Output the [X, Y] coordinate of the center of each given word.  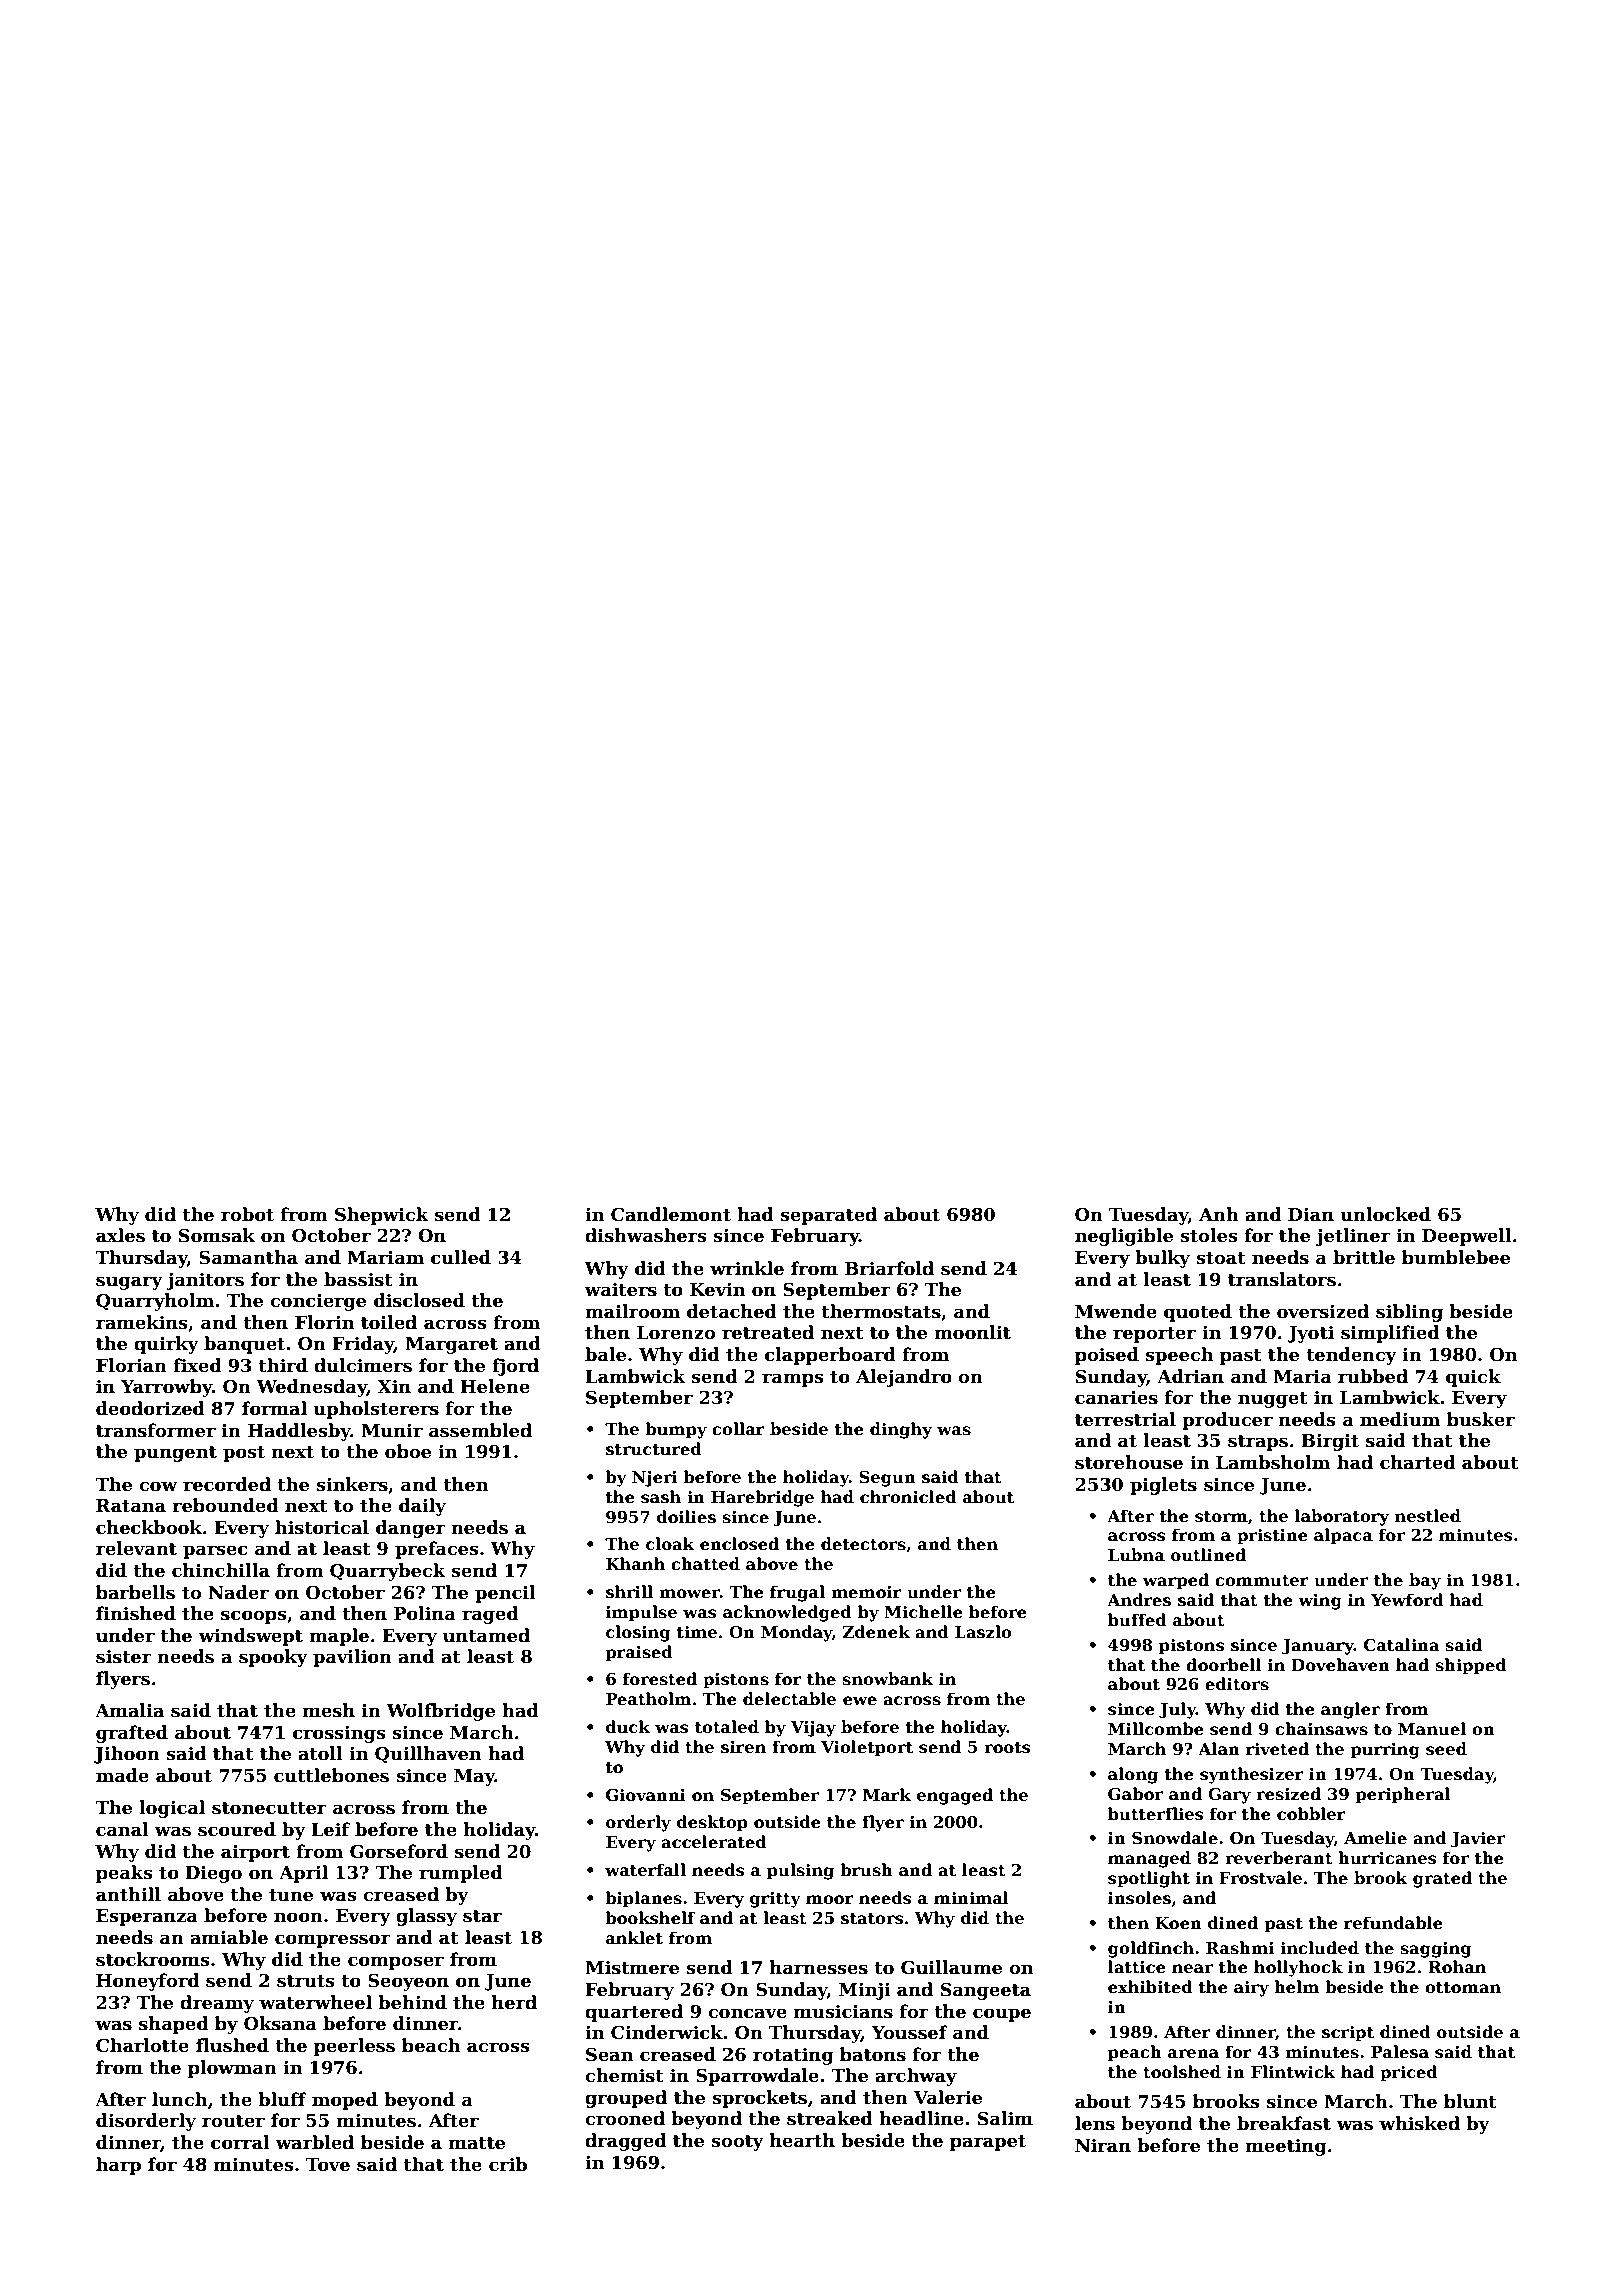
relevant [136, 1548]
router [233, 2121]
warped [1176, 1581]
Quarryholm [155, 1302]
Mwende [1116, 1311]
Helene [495, 1386]
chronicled [908, 1497]
